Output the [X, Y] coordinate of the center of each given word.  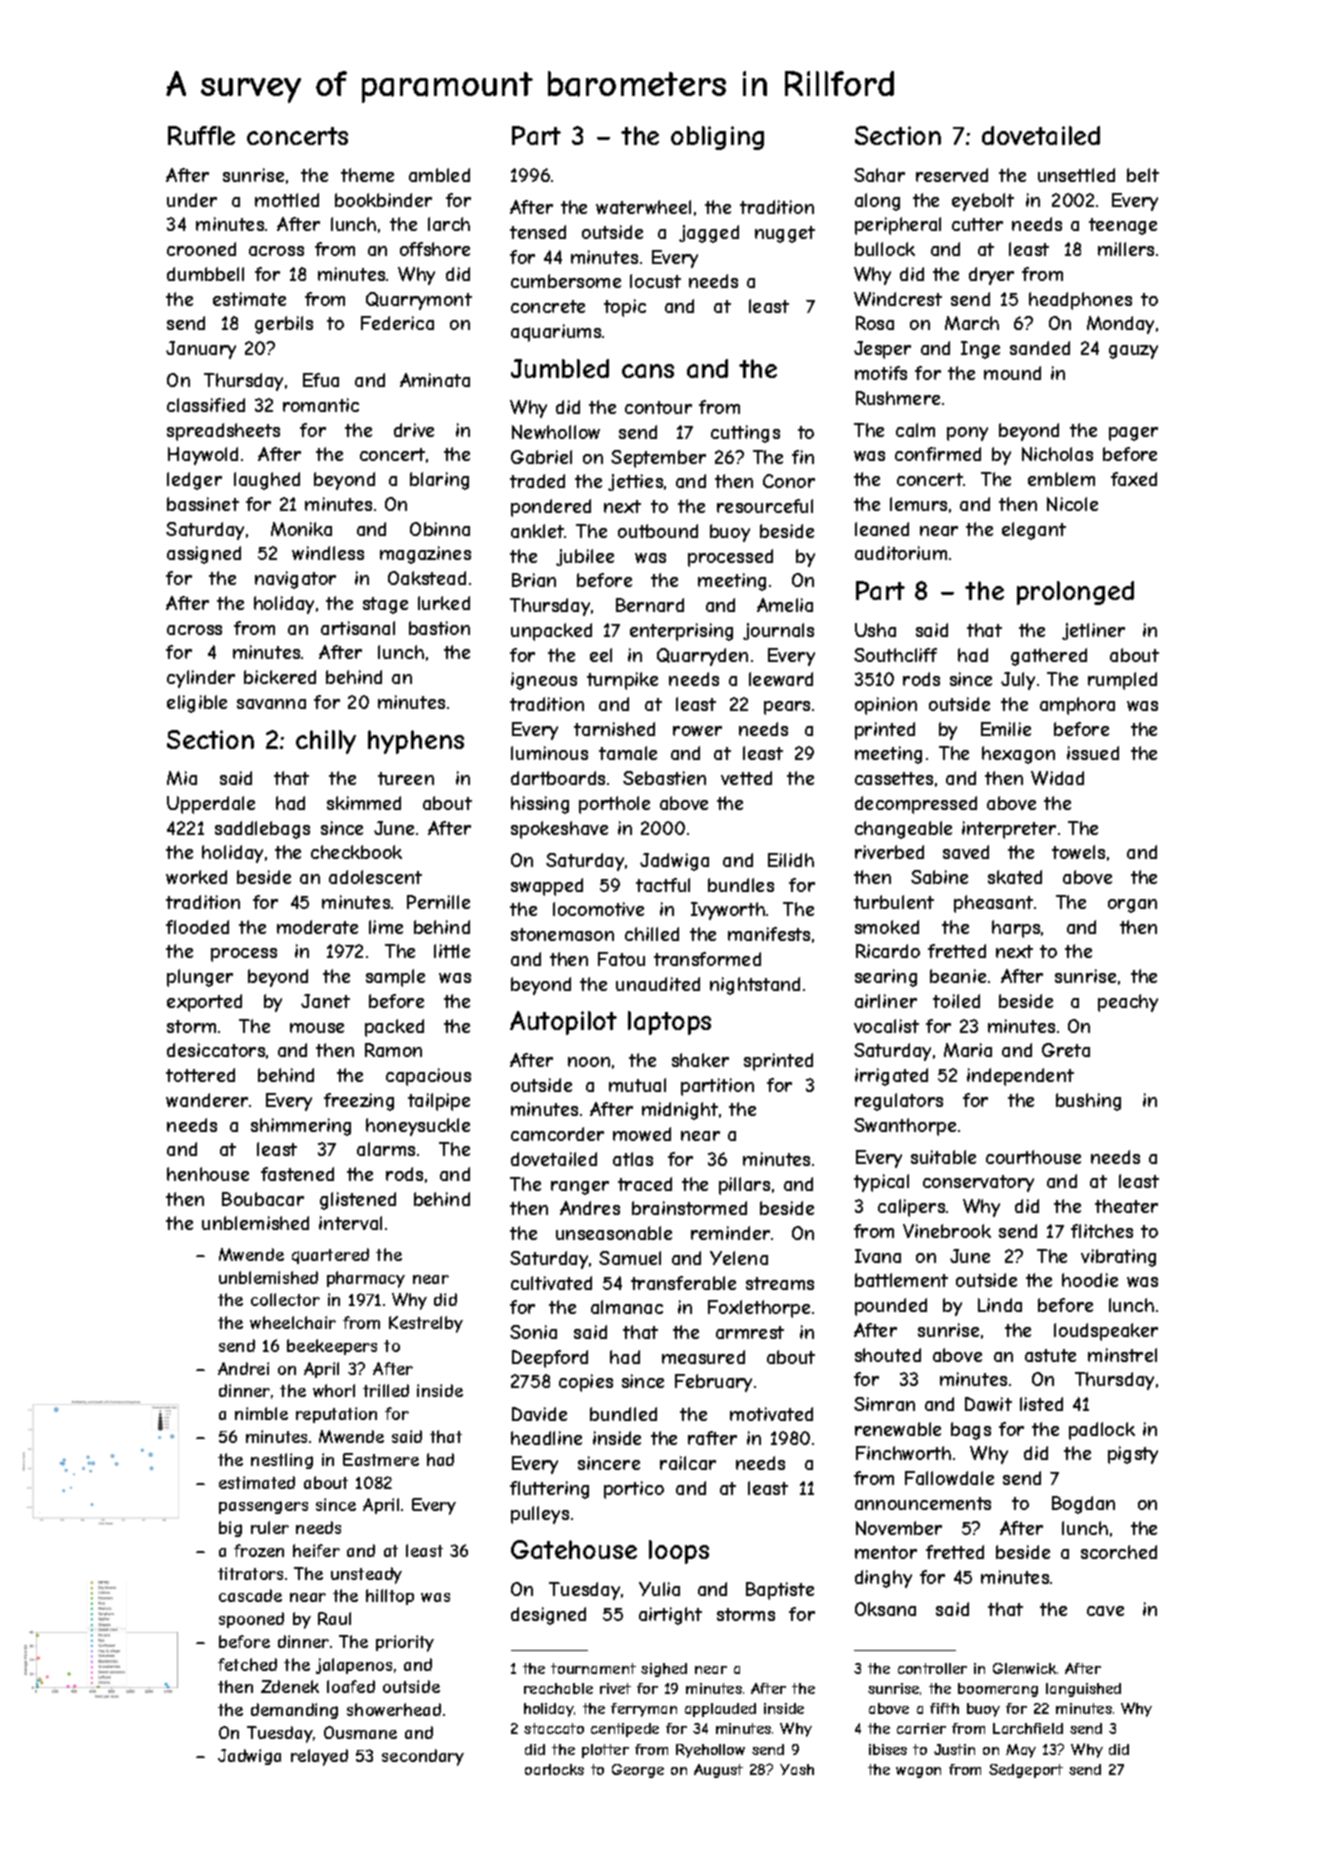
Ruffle [201, 135]
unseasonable [614, 1233]
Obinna [440, 529]
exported [204, 1003]
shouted [888, 1355]
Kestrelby [426, 1324]
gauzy [1133, 352]
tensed [538, 232]
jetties [635, 482]
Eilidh [791, 860]
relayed [319, 1757]
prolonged [1075, 593]
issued [1093, 753]
